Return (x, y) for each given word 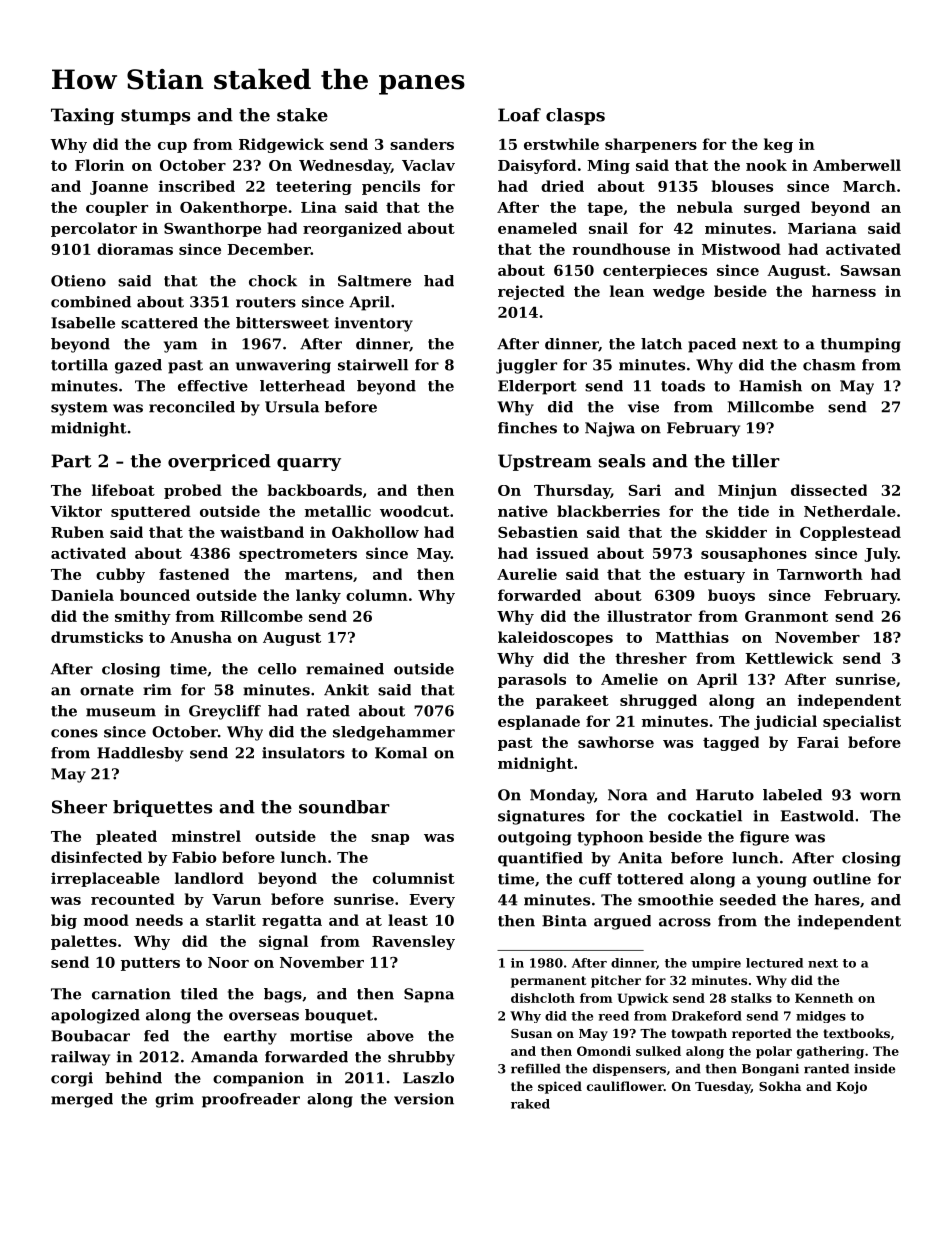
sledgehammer (394, 733)
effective (213, 386)
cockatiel (705, 816)
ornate (107, 690)
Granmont (786, 616)
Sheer (79, 807)
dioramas (135, 249)
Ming (608, 166)
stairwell (373, 365)
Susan (531, 1033)
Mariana (822, 228)
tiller (756, 461)
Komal (401, 753)
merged (82, 1100)
